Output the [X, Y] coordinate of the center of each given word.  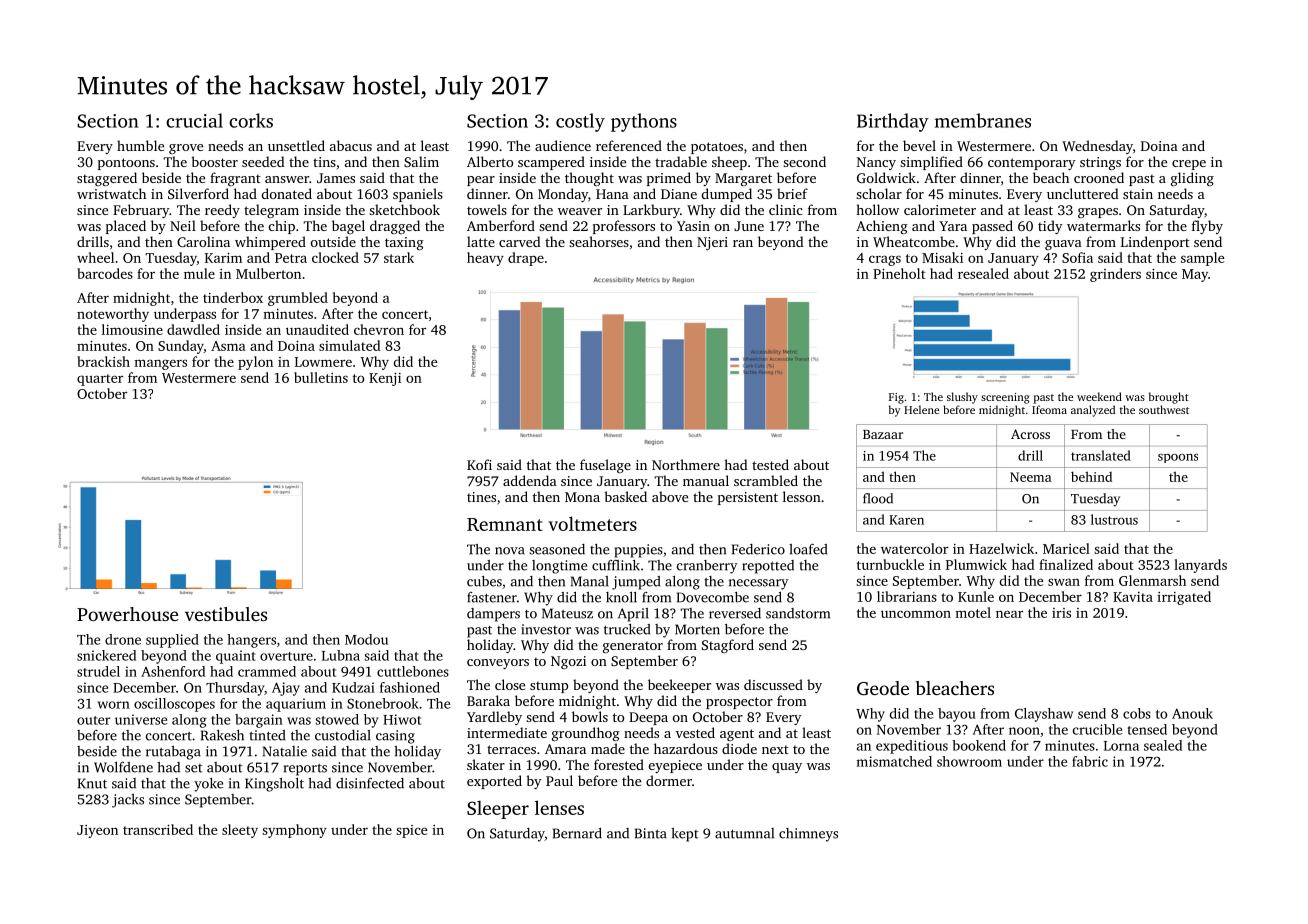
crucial [194, 120]
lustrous [1114, 519]
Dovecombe [713, 597]
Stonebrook [383, 703]
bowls [590, 716]
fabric [1090, 761]
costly [580, 122]
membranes [983, 120]
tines [481, 497]
